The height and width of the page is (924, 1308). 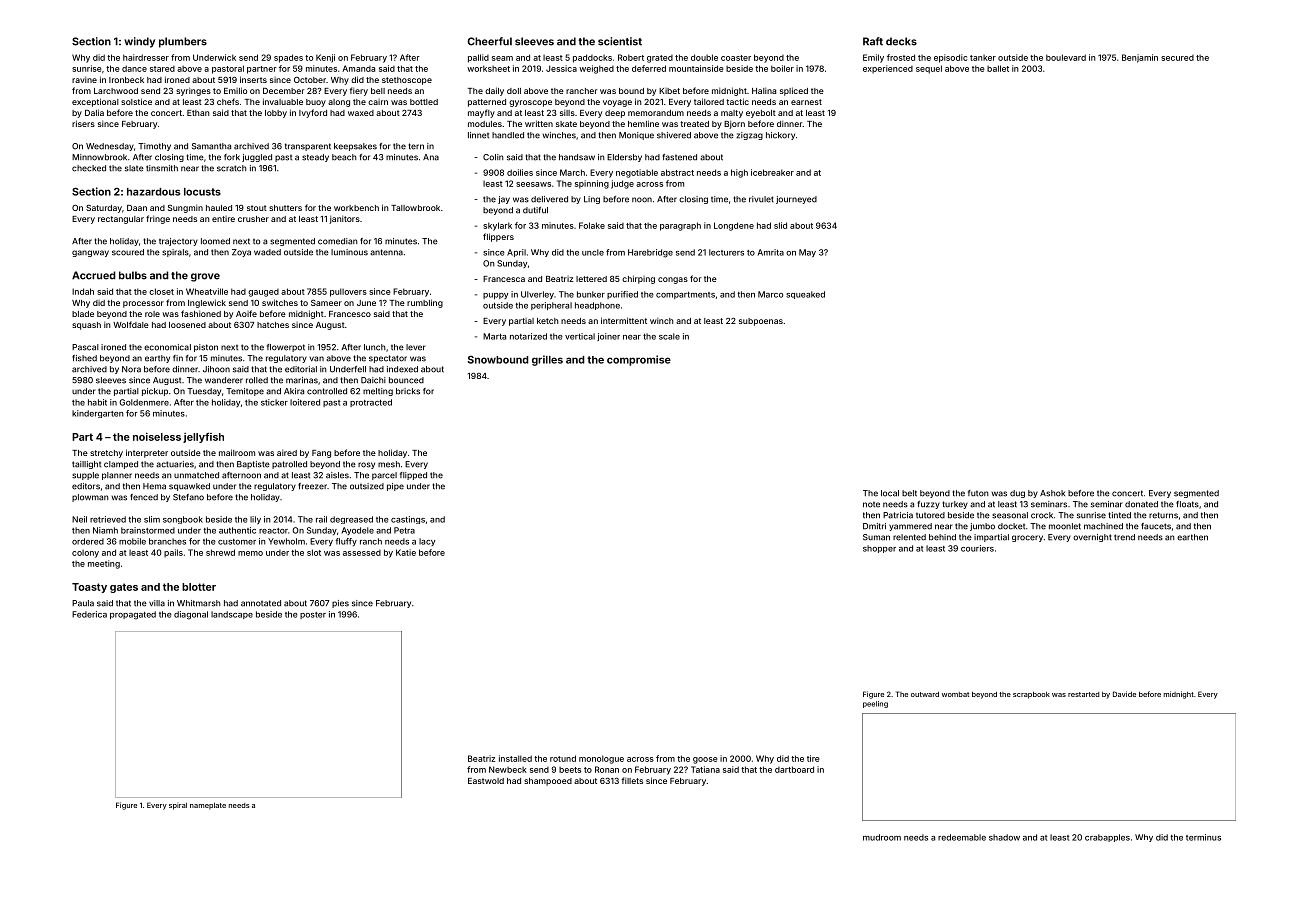 What do you see at coordinates (901, 41) in the page?
I see `decks` at bounding box center [901, 41].
